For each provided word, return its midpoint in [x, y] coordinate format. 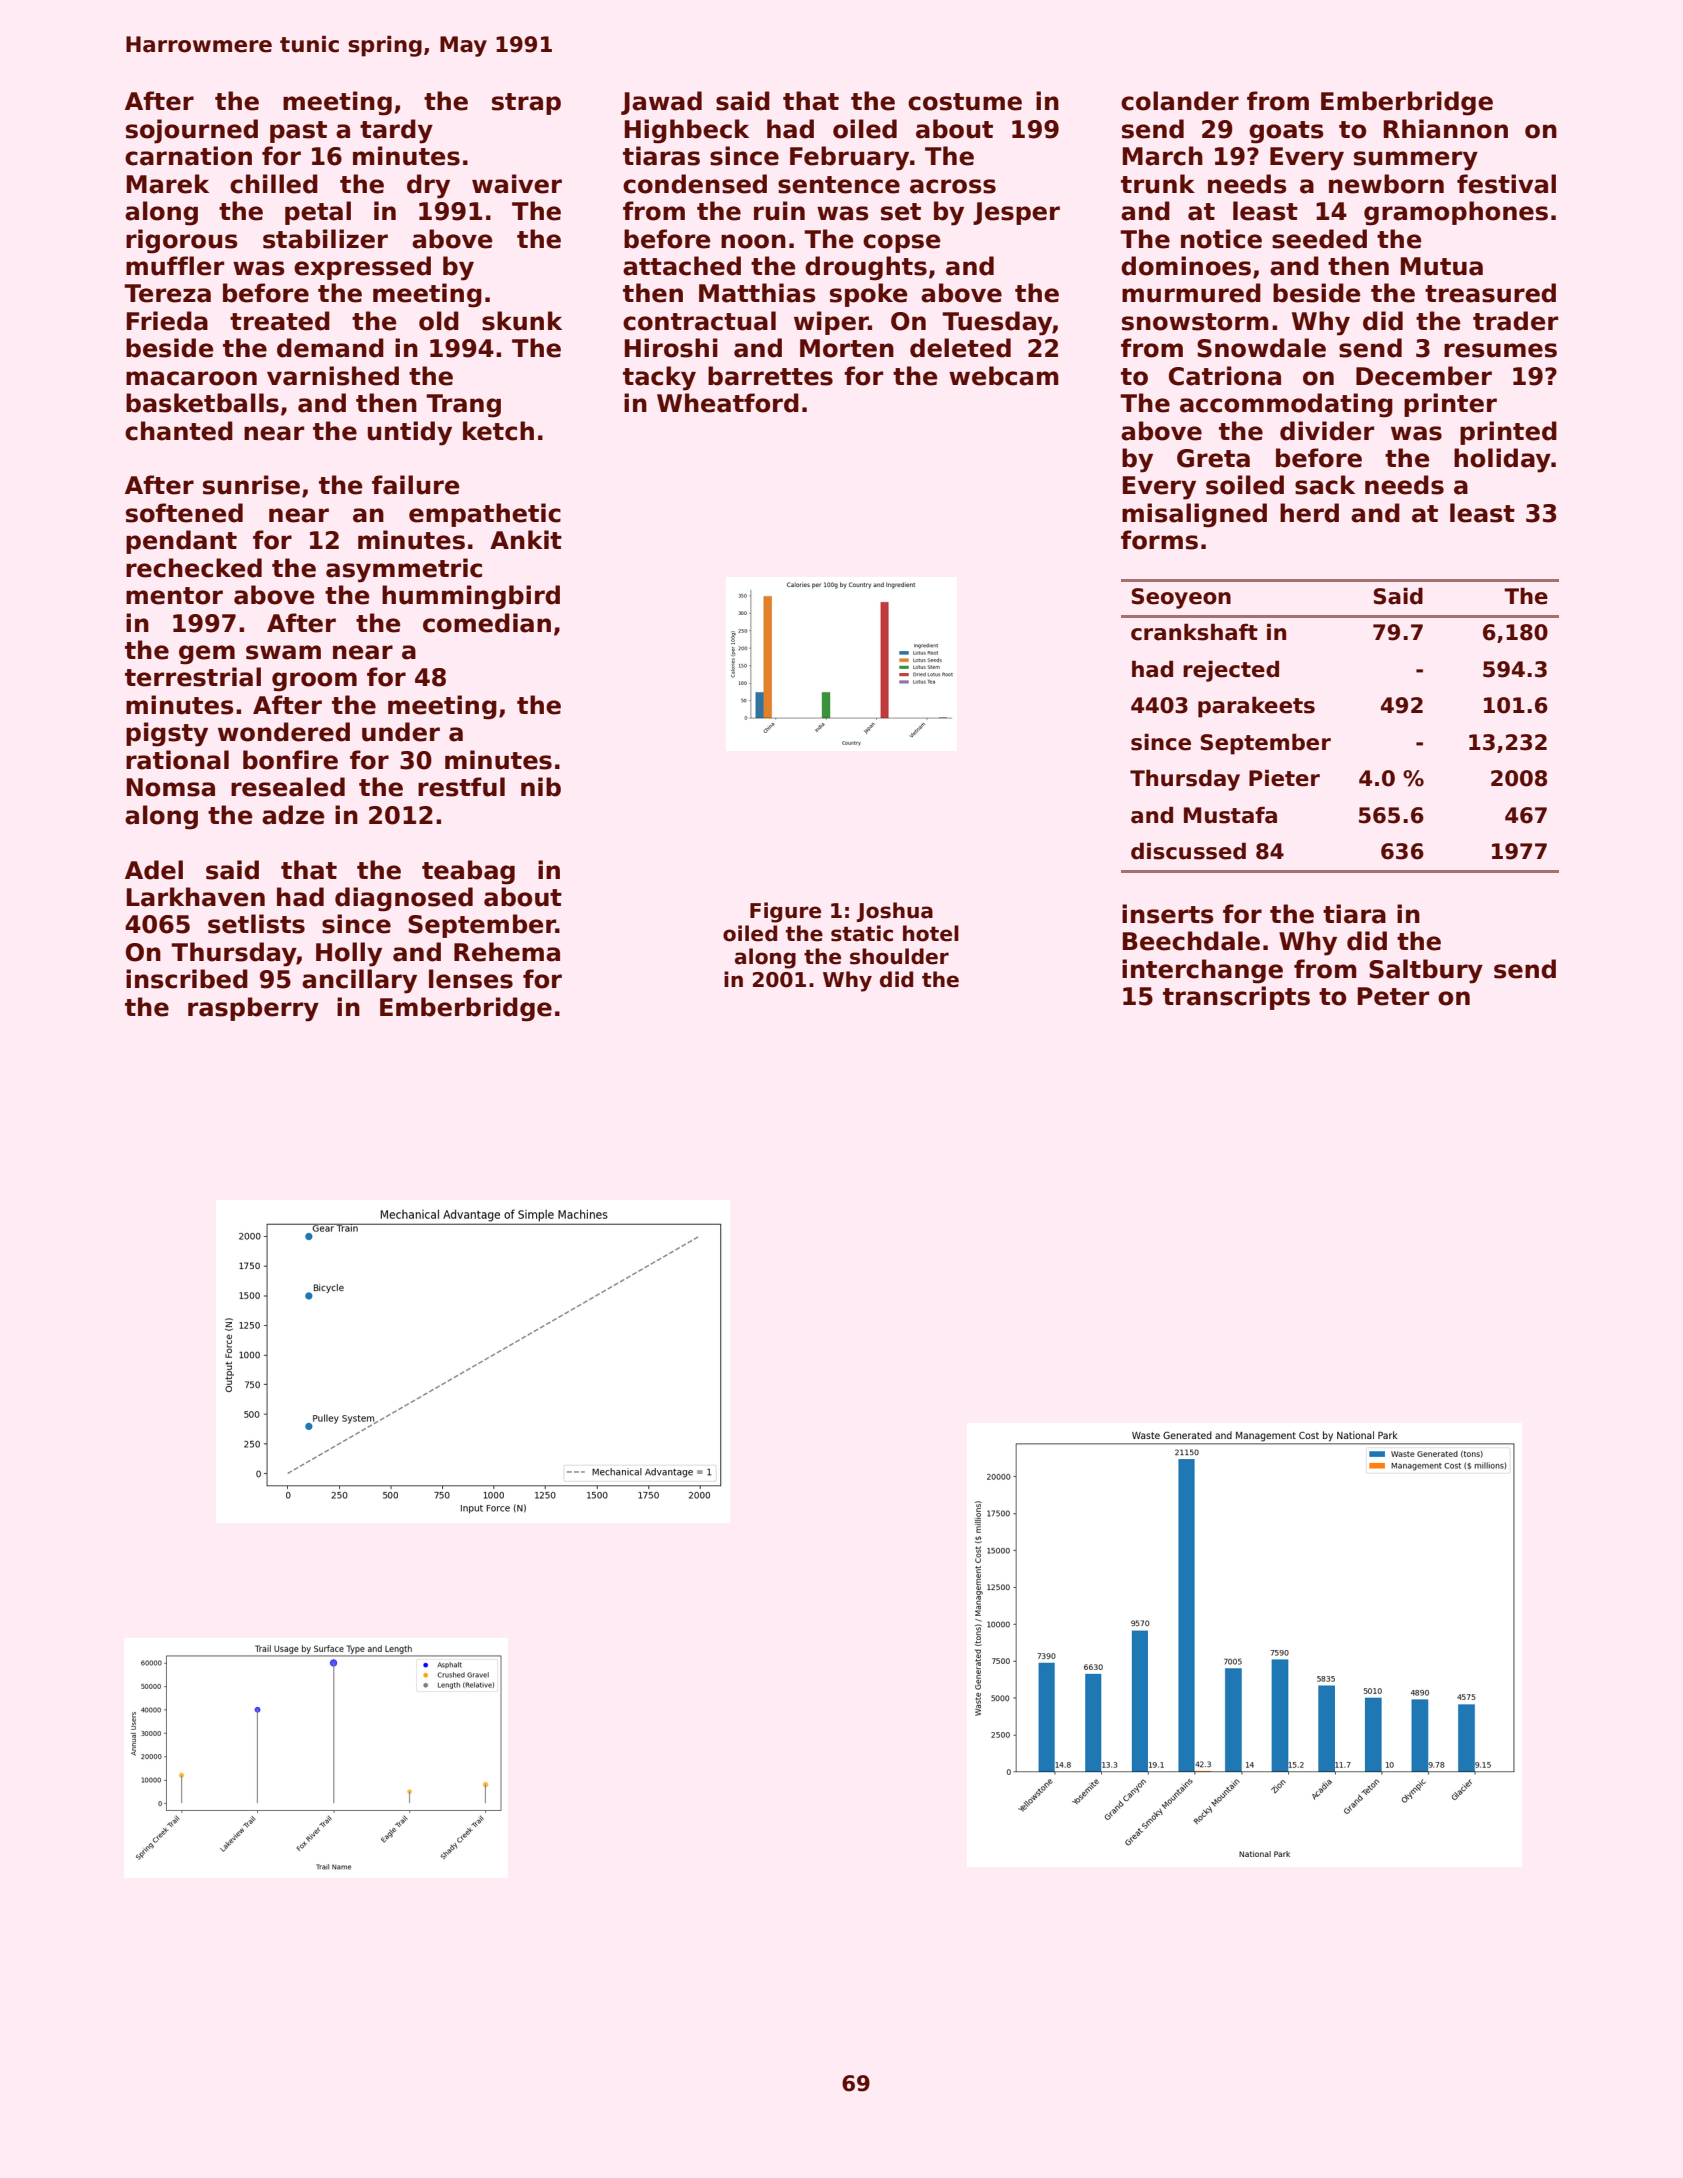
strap [526, 104]
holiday [1502, 460]
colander [1180, 101]
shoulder [899, 956]
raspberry [253, 1009]
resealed [288, 787]
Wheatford [728, 403]
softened [184, 513]
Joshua [895, 912]
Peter [1393, 996]
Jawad [661, 103]
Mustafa [1230, 815]
